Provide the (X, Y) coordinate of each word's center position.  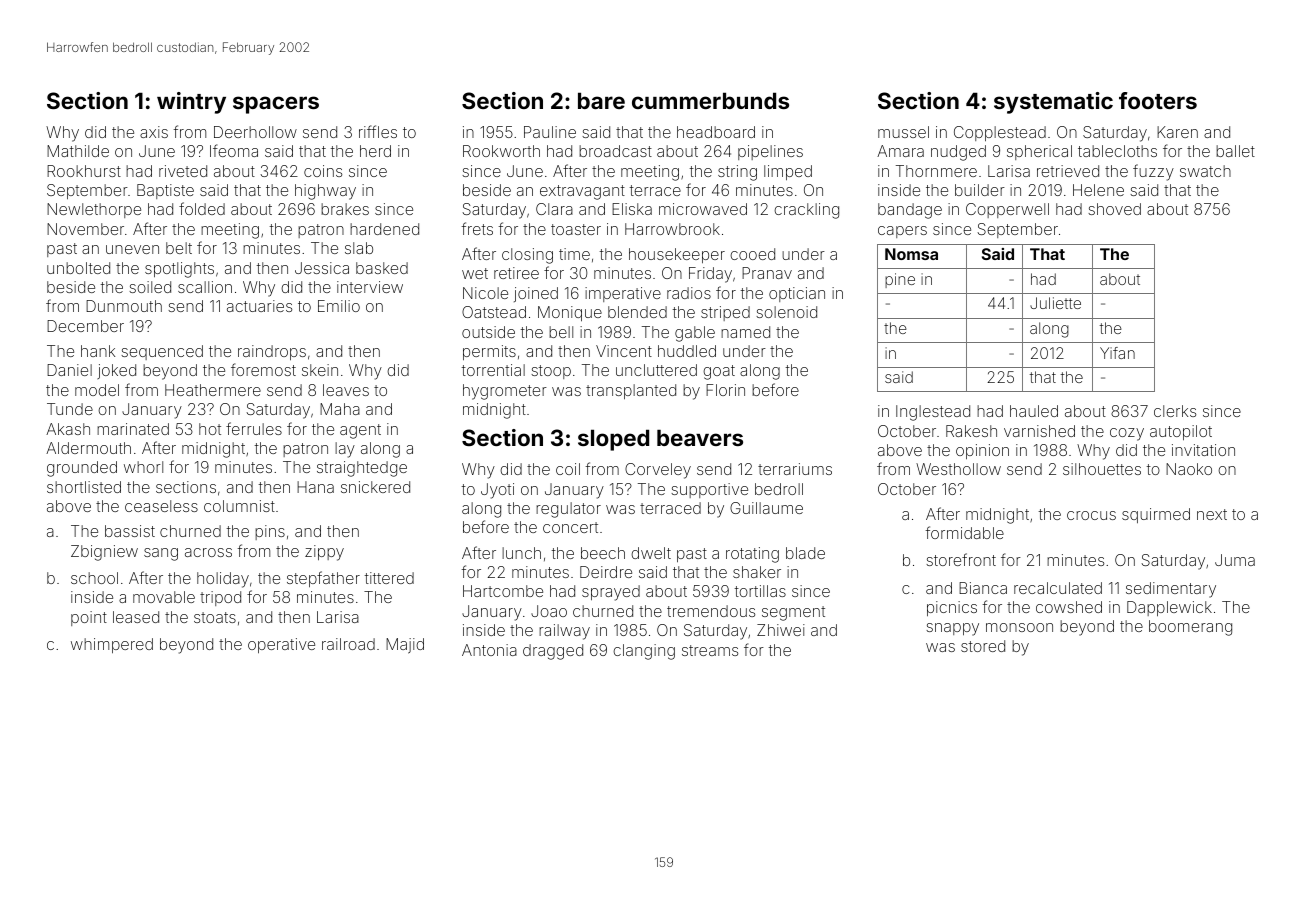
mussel (903, 132)
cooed (752, 254)
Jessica (322, 268)
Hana (315, 487)
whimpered (112, 645)
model (97, 390)
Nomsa (911, 254)
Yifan (1117, 353)
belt (179, 248)
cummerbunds (710, 100)
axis (154, 132)
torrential (493, 370)
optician (797, 294)
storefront (961, 559)
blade (805, 553)
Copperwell (1007, 210)
